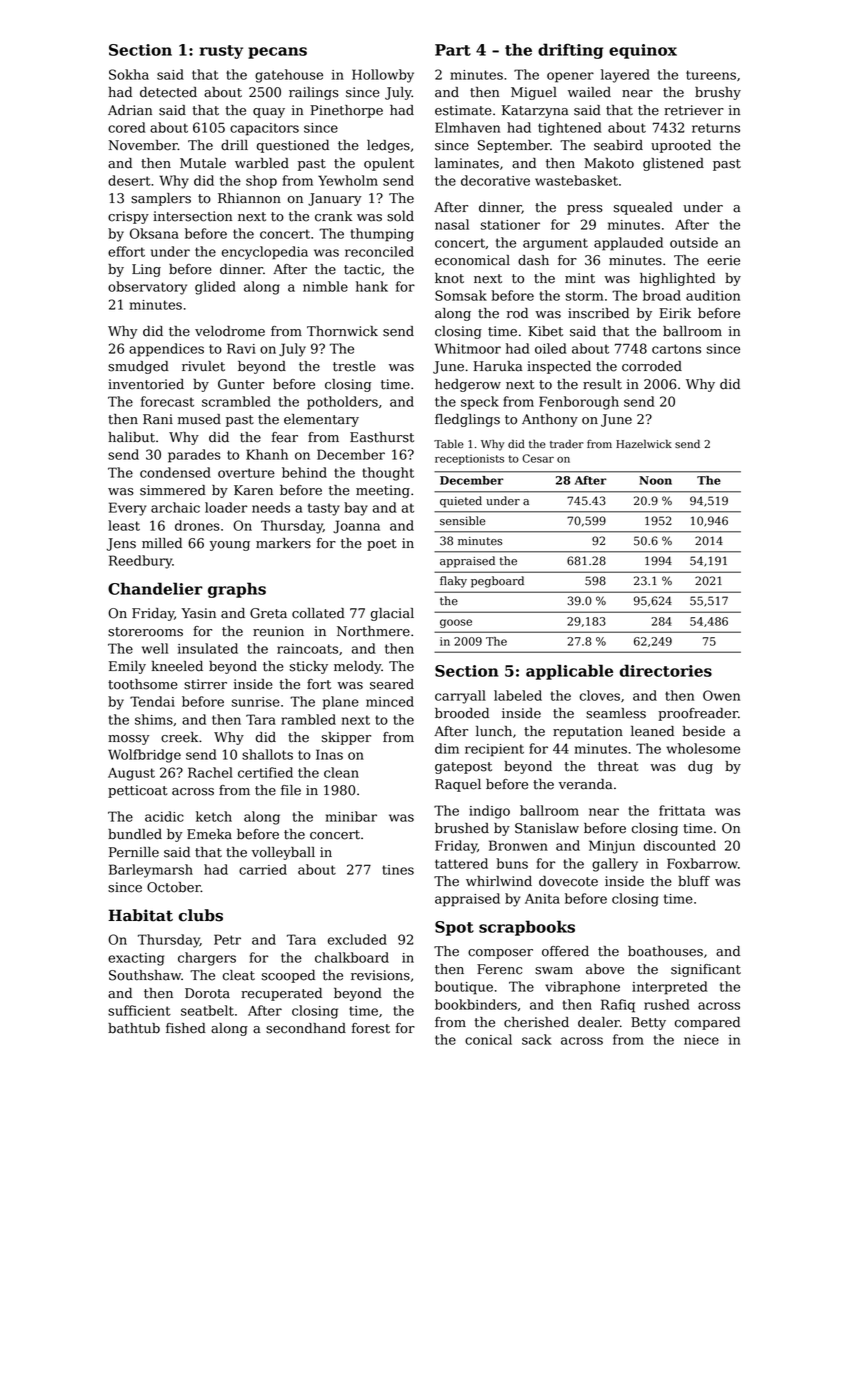 The height and width of the screenshot is (1400, 849). I want to click on Raquel, so click(458, 785).
